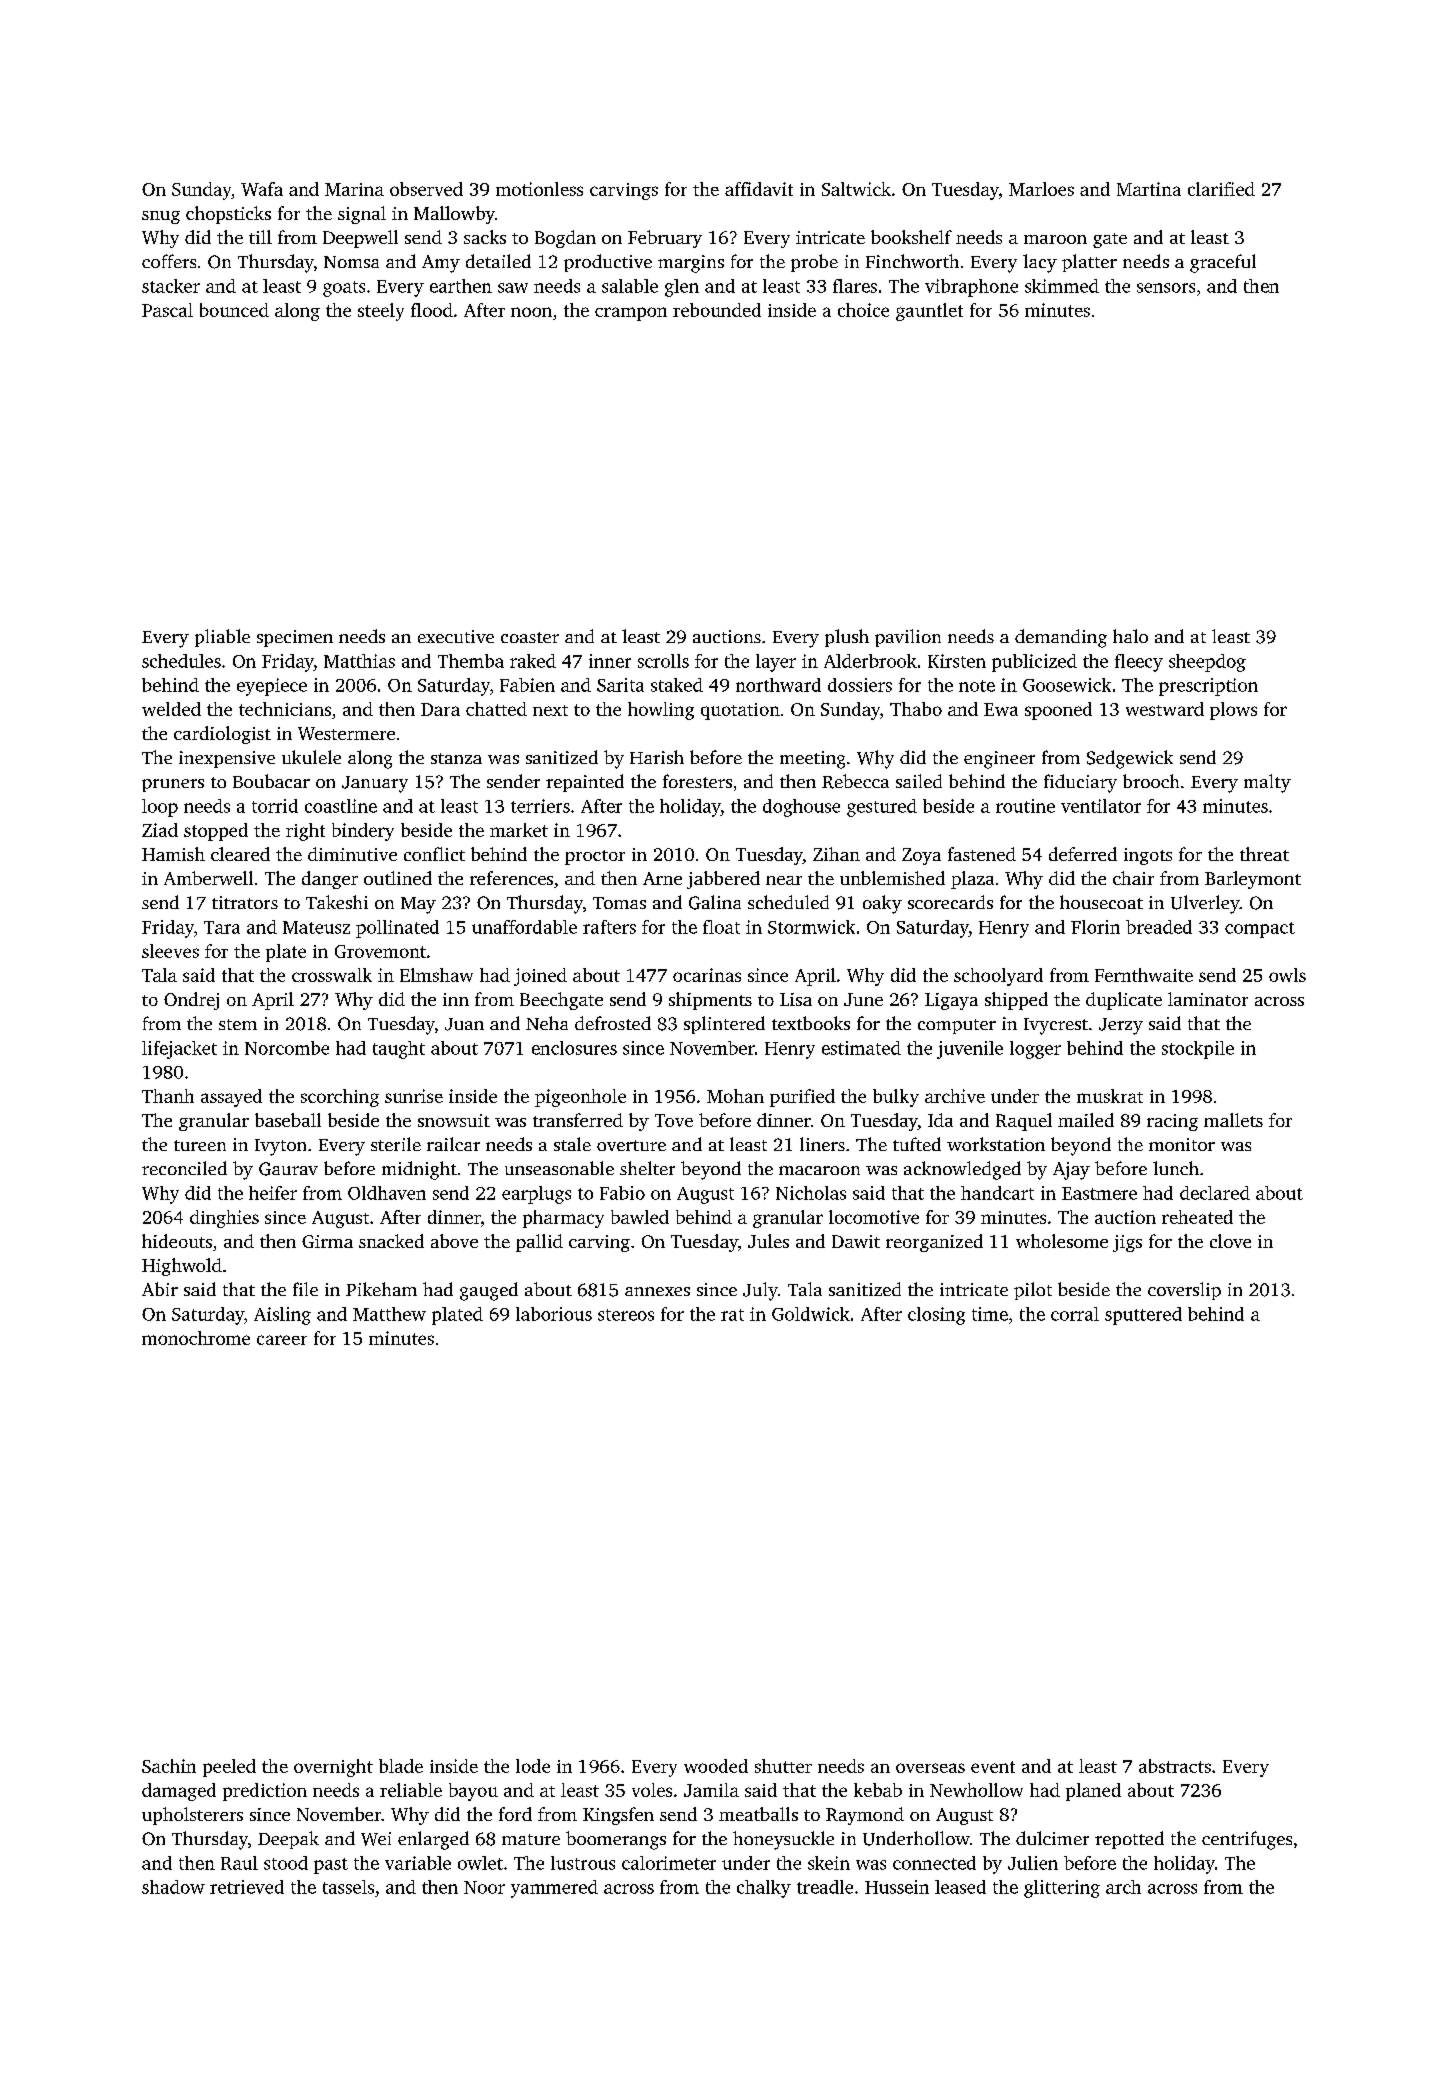 The width and height of the page is (1450, 2100). I want to click on note, so click(977, 686).
